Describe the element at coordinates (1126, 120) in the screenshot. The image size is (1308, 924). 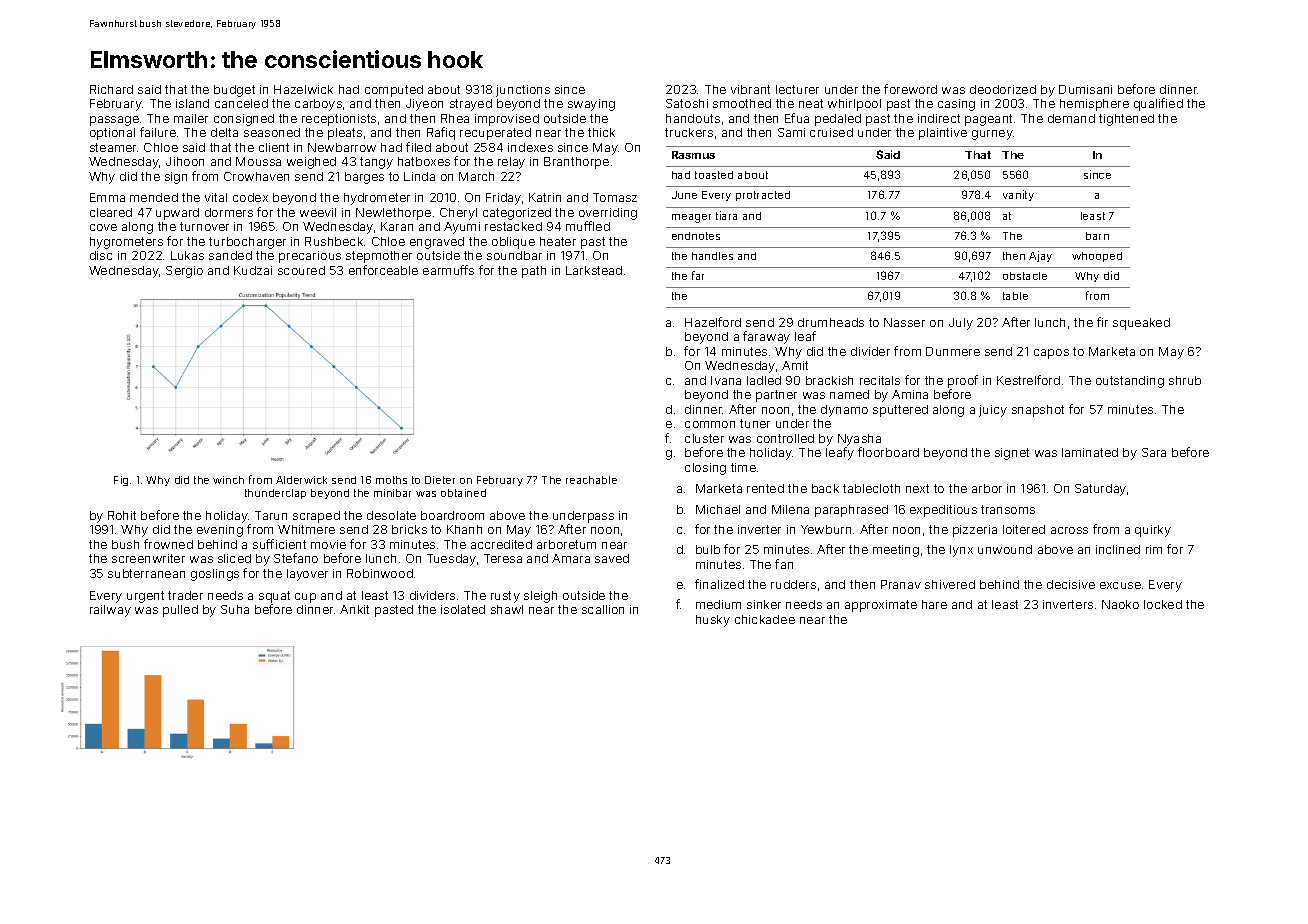
I see `tightened` at that location.
